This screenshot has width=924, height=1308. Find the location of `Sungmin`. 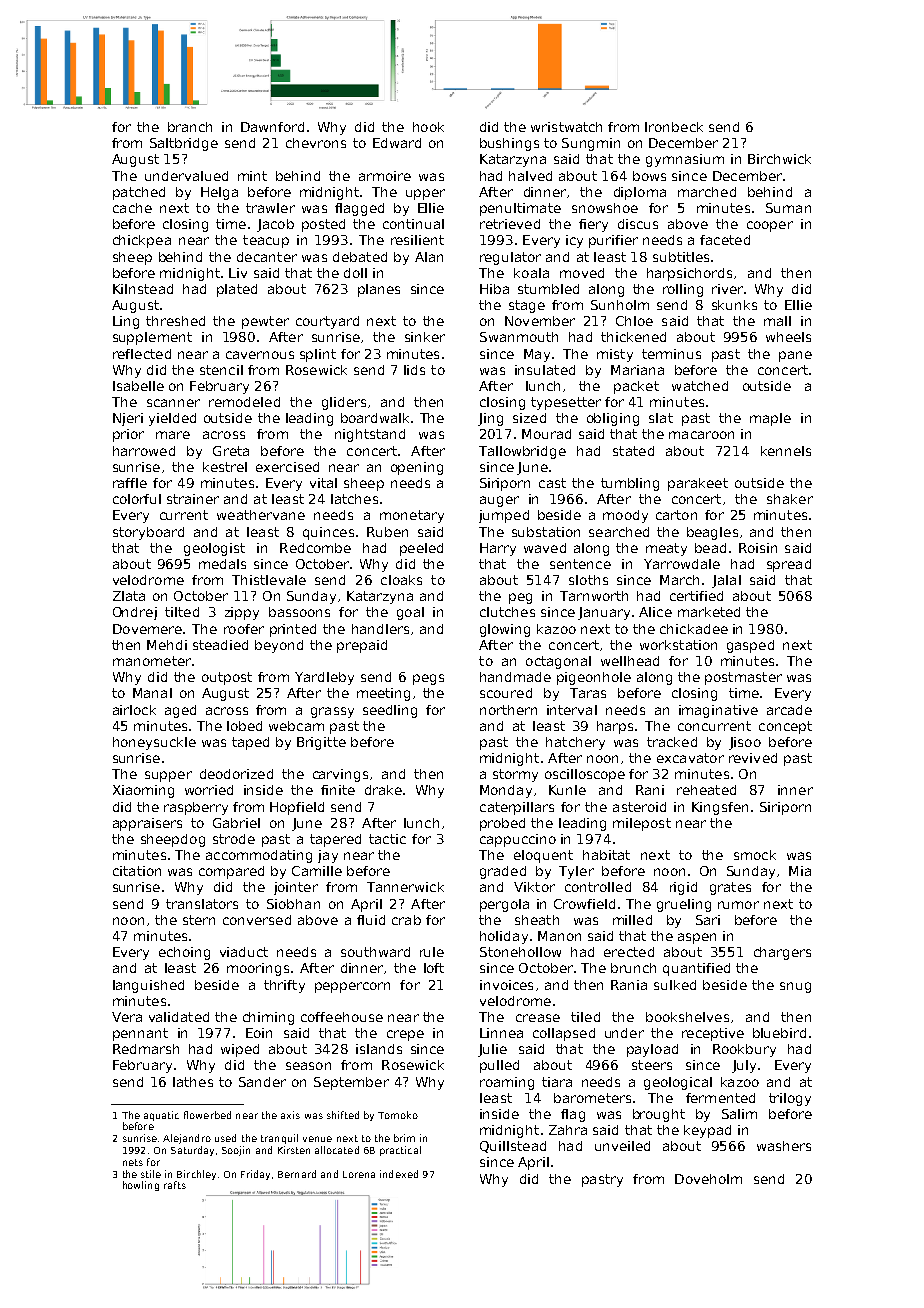

Sungmin is located at coordinates (591, 144).
